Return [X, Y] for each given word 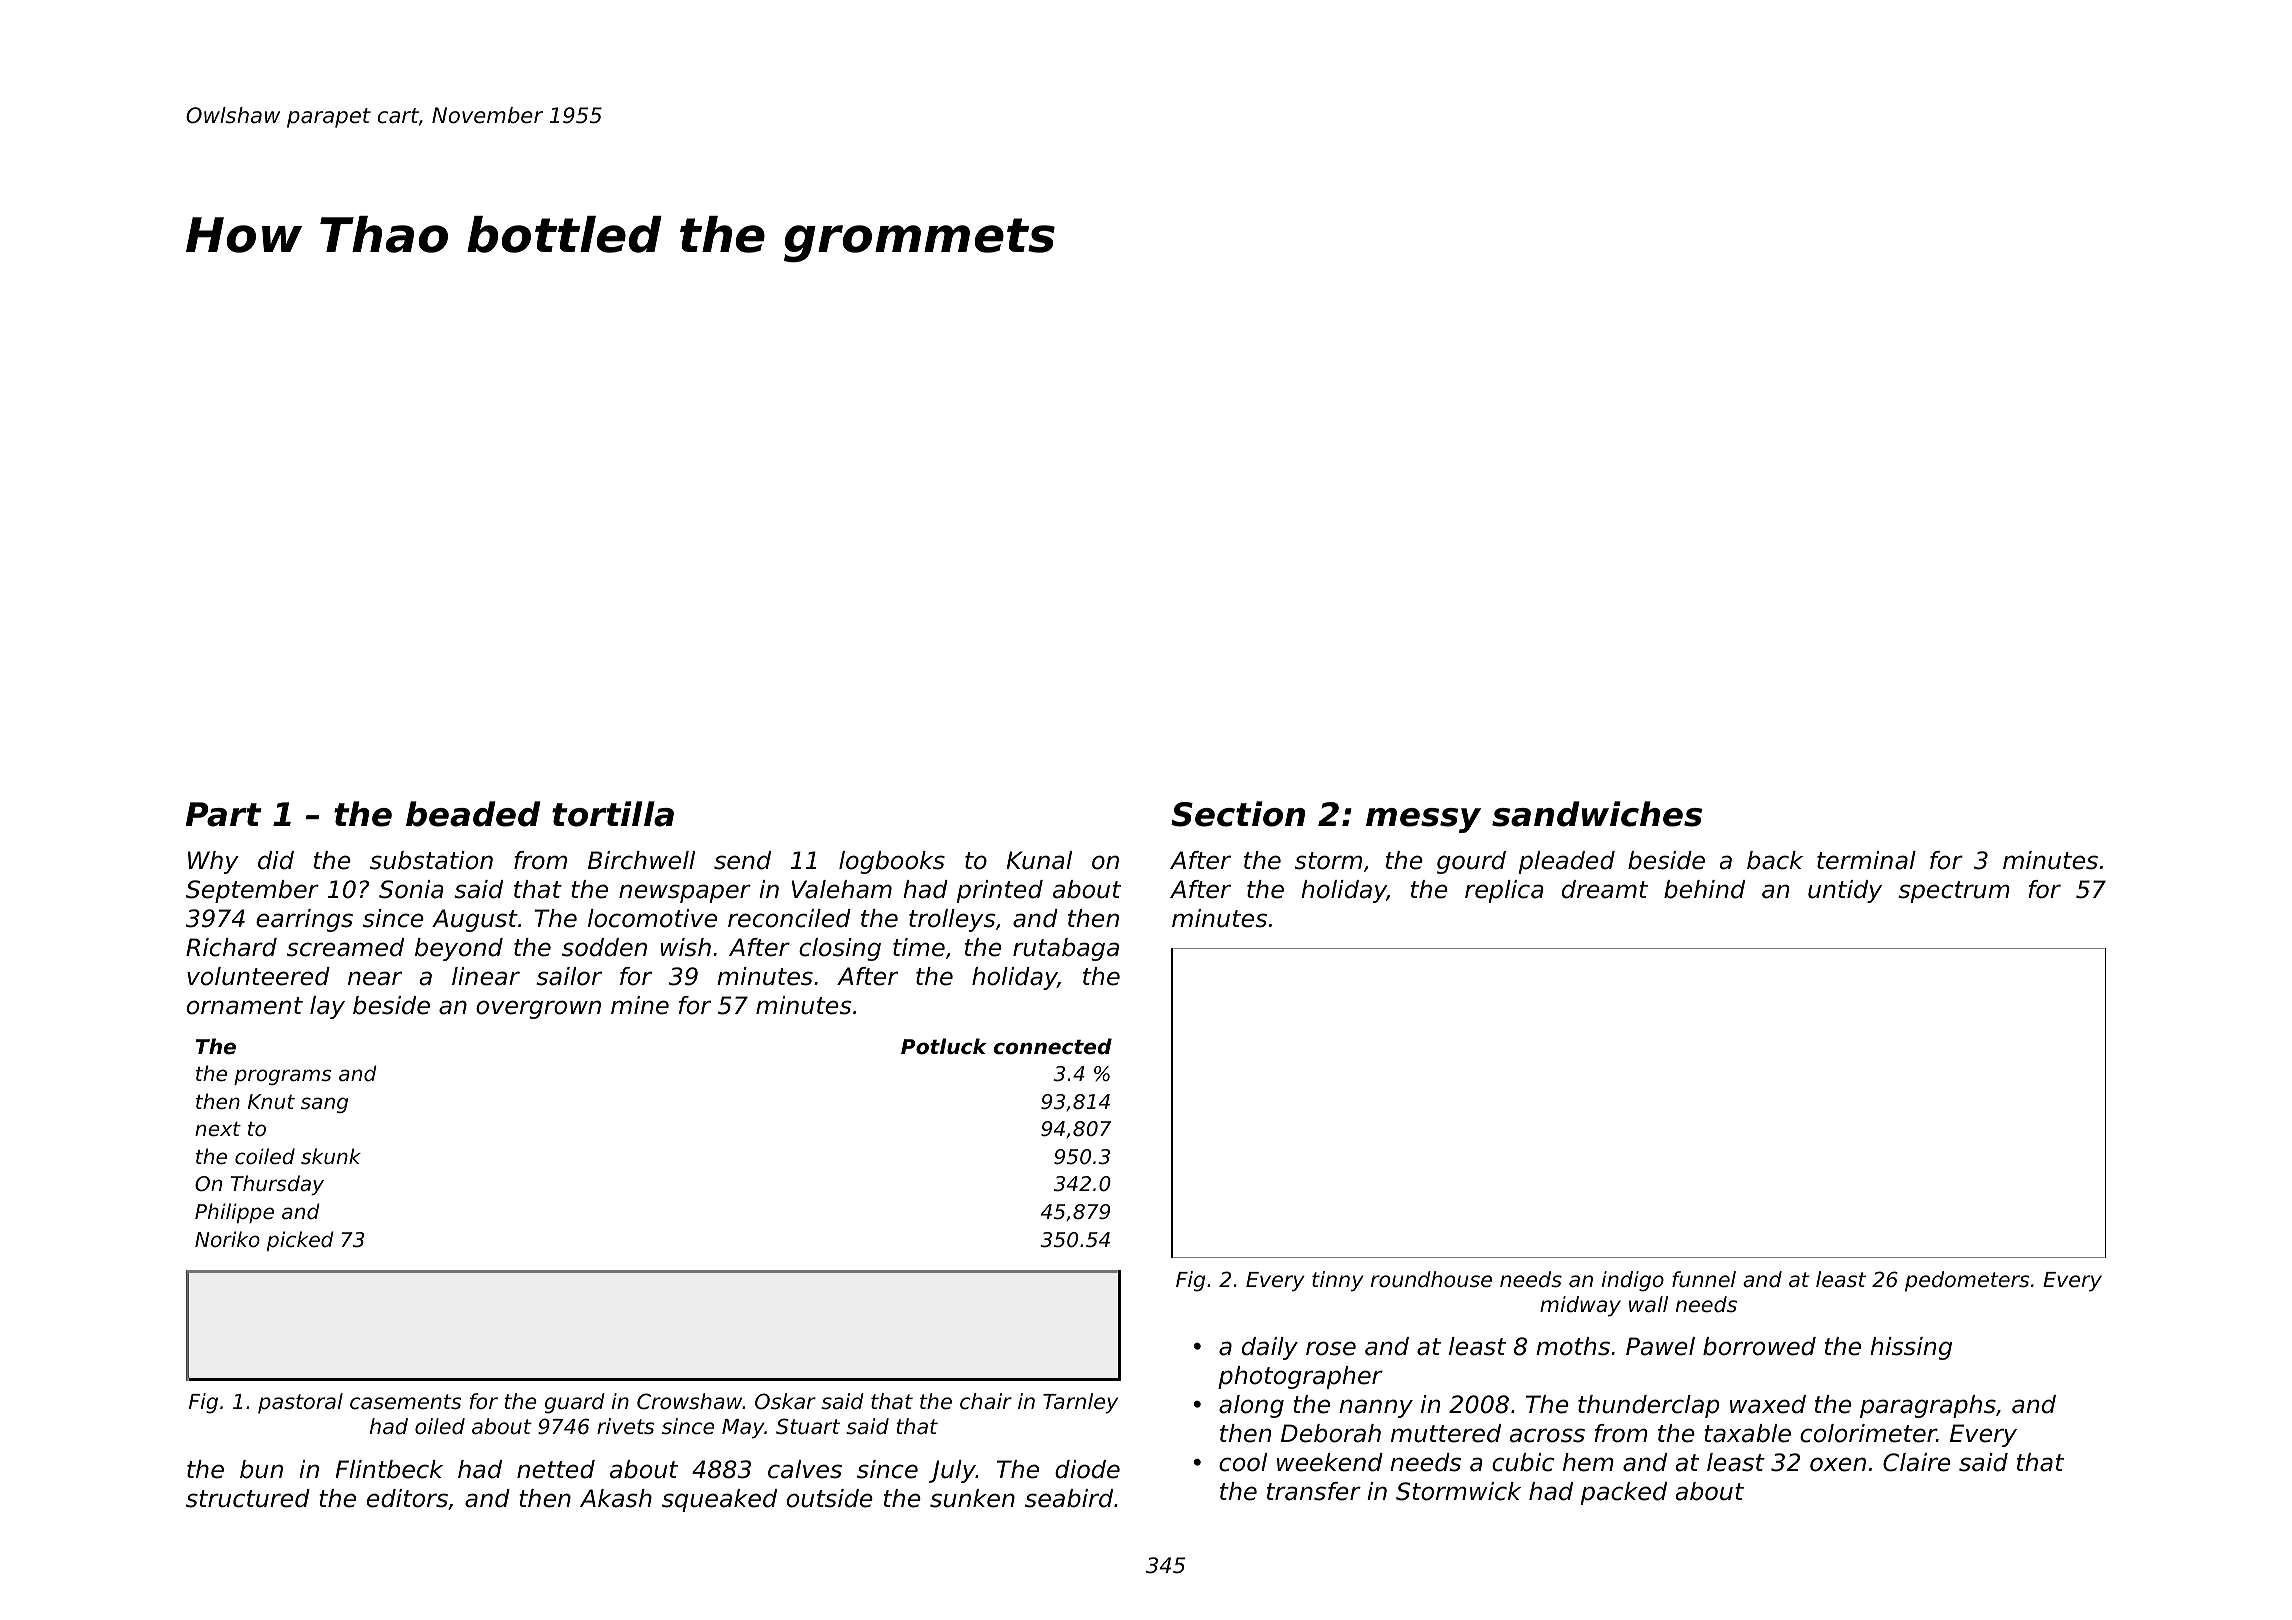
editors [407, 1498]
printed [1000, 891]
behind [1704, 889]
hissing [1911, 1348]
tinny [1337, 1281]
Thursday [277, 1185]
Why [213, 862]
